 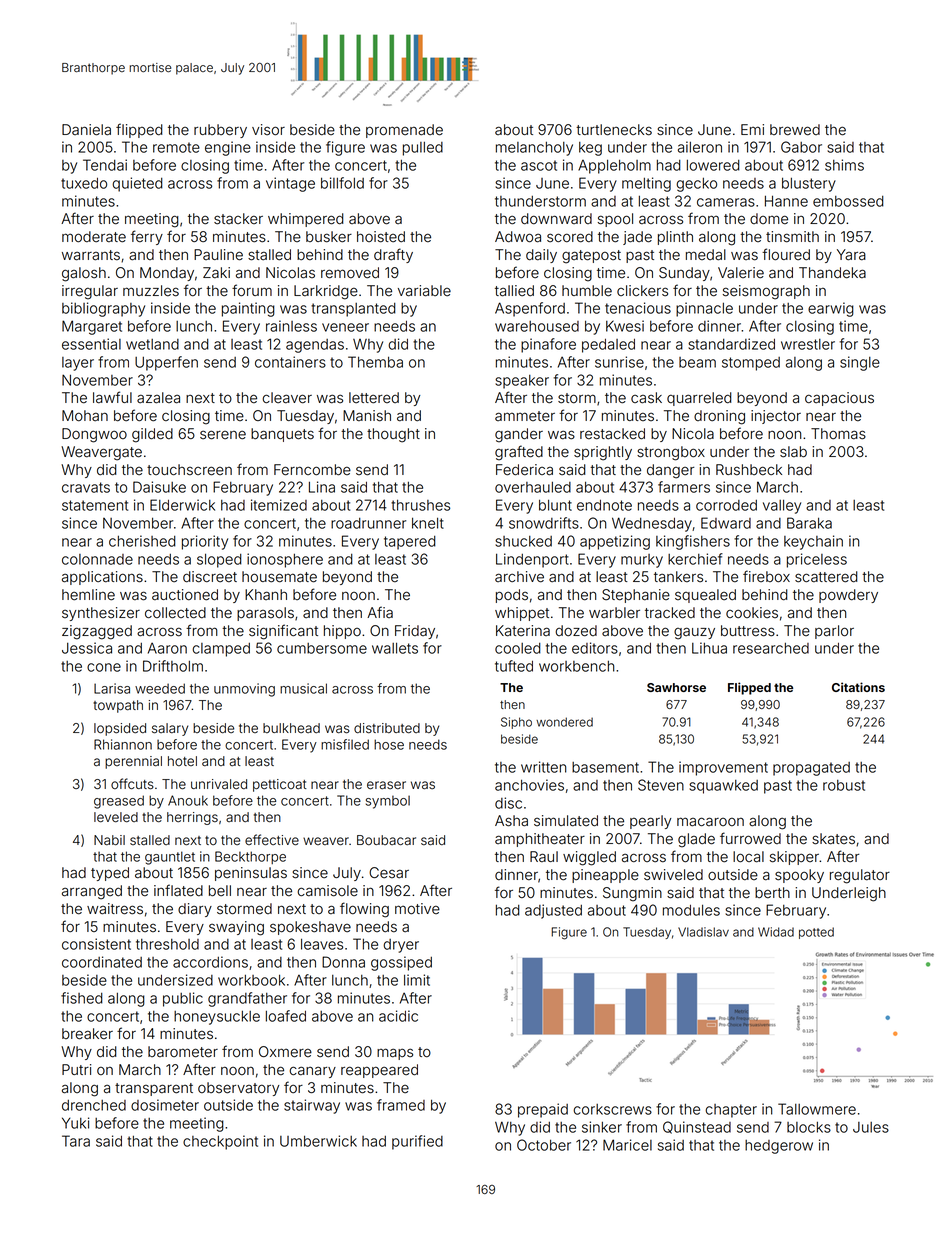 What do you see at coordinates (519, 435) in the screenshot?
I see `gander` at bounding box center [519, 435].
